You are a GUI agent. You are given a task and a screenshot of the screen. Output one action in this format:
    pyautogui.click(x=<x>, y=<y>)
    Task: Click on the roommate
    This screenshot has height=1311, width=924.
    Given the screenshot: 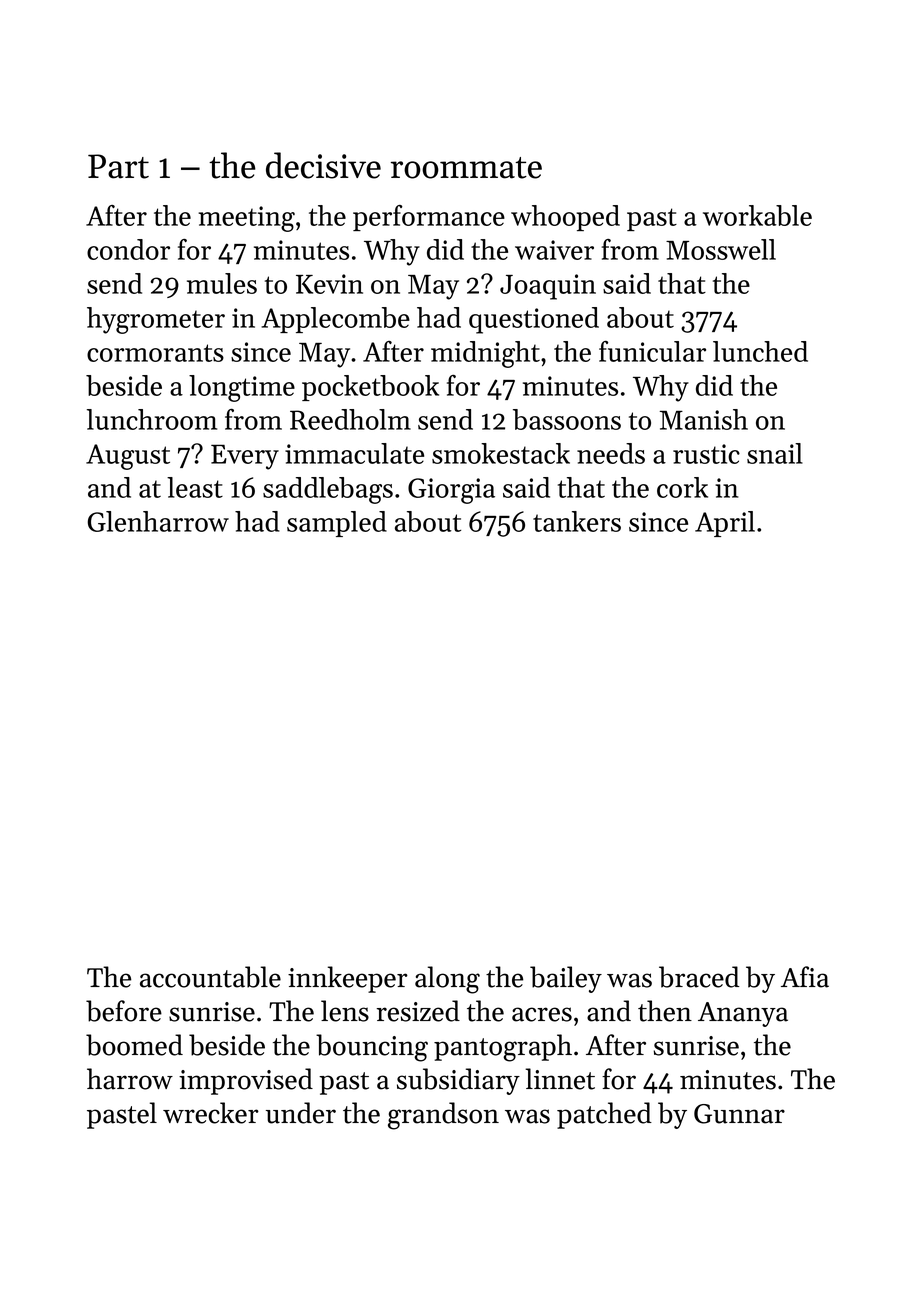 What is the action you would take?
    pyautogui.click(x=466, y=168)
